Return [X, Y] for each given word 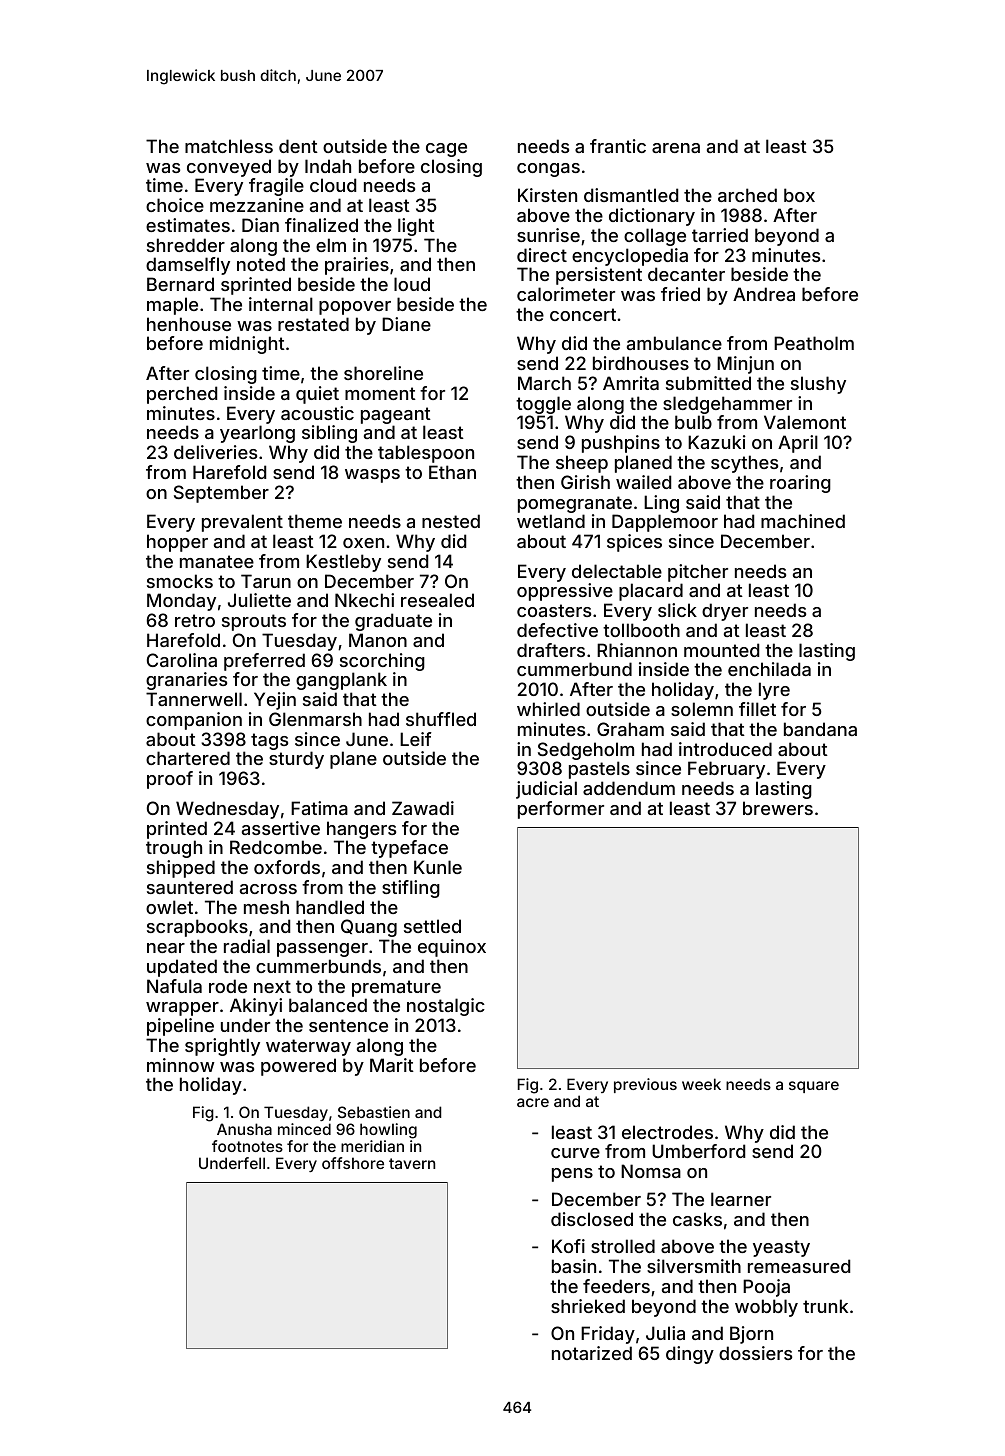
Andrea [764, 294]
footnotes [247, 1146]
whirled [548, 709]
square [814, 1087]
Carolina [182, 660]
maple [172, 306]
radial [247, 946]
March [544, 383]
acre [533, 1102]
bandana [820, 729]
